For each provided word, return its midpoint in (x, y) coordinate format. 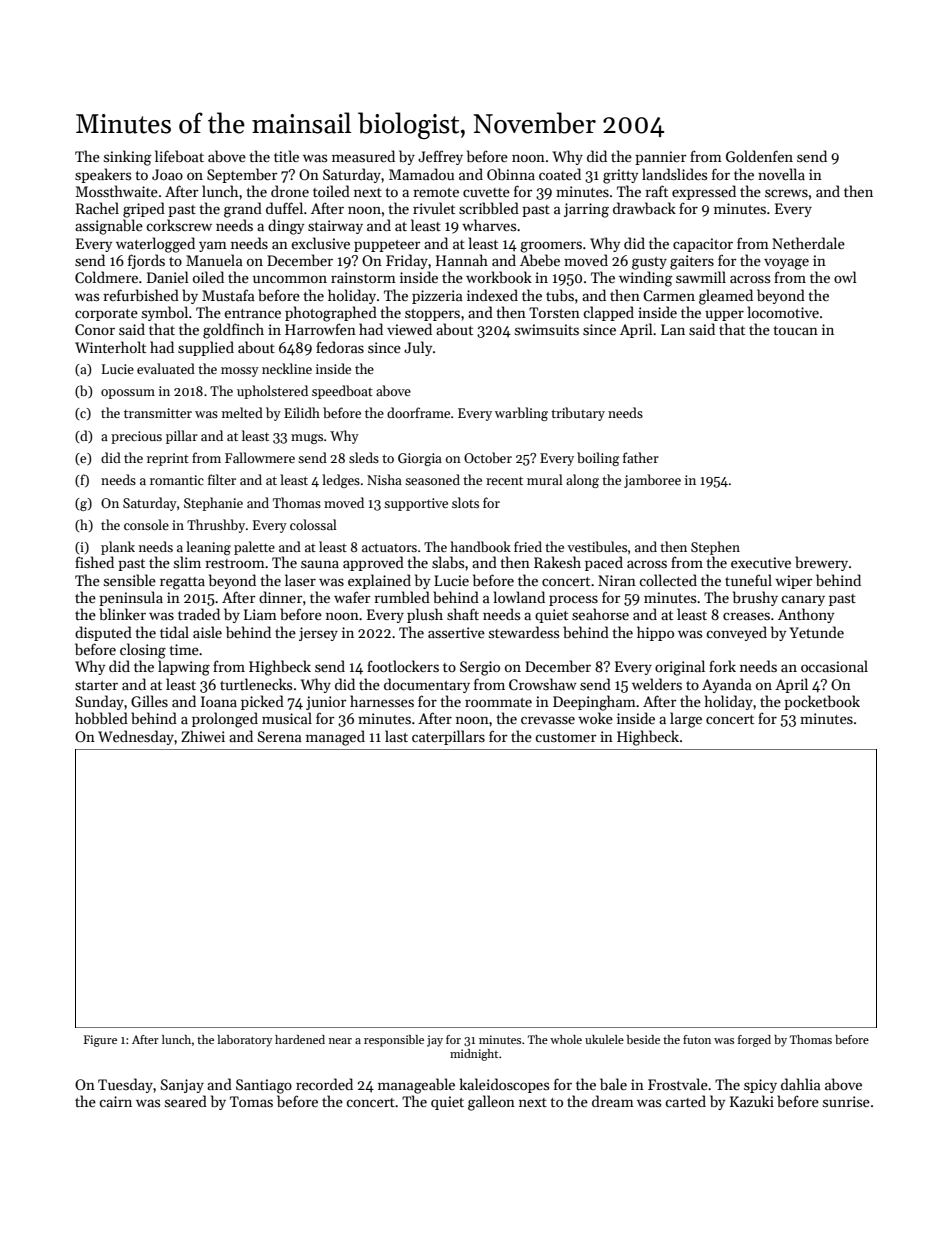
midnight (474, 1055)
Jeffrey (440, 157)
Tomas (251, 1101)
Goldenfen (759, 156)
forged (754, 1041)
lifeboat (179, 156)
